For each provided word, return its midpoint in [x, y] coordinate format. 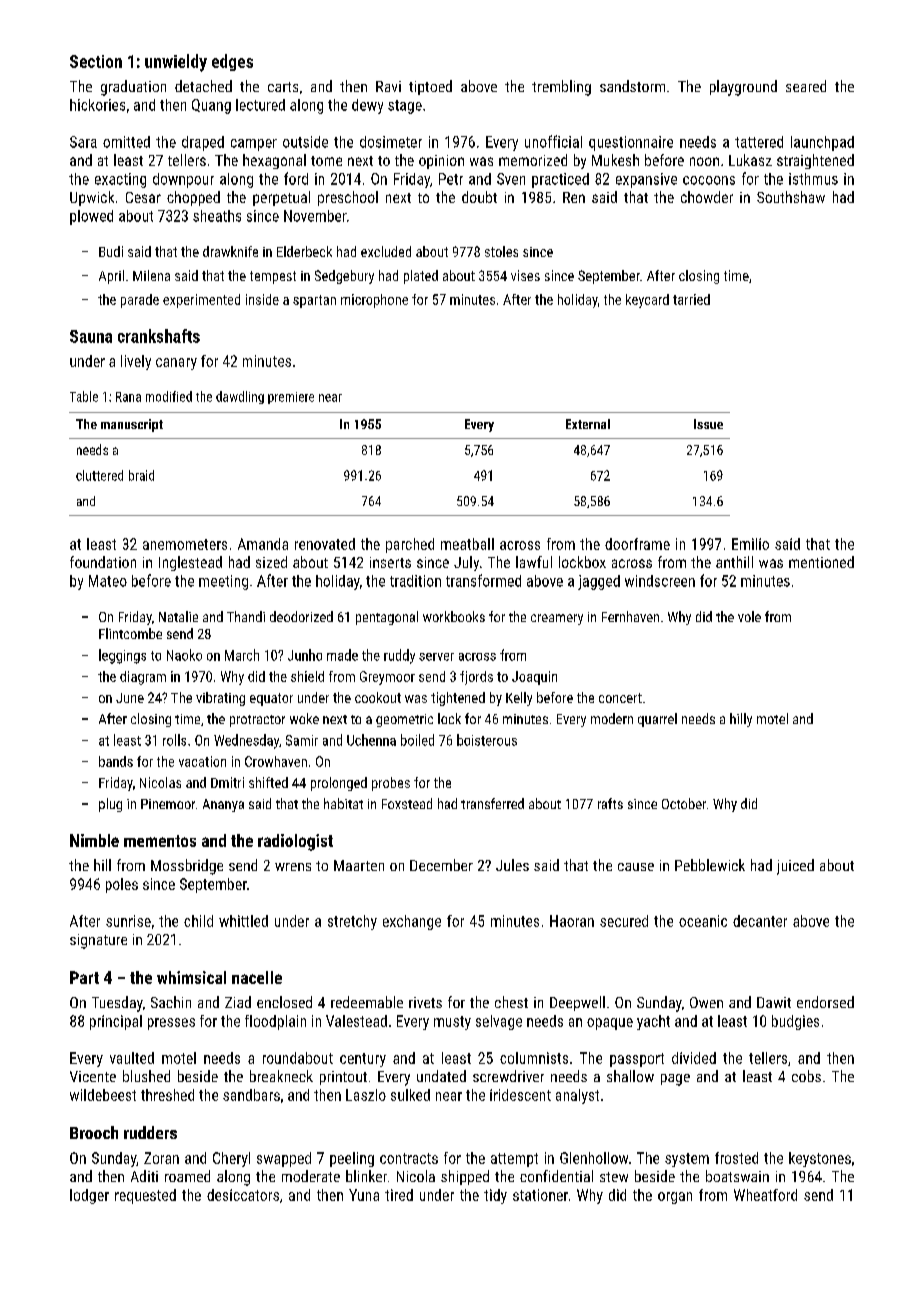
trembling [561, 88]
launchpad [822, 143]
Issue [708, 424]
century [363, 1060]
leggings [122, 656]
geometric [404, 720]
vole [749, 616]
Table [84, 396]
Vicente [93, 1076]
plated [421, 277]
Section [96, 61]
